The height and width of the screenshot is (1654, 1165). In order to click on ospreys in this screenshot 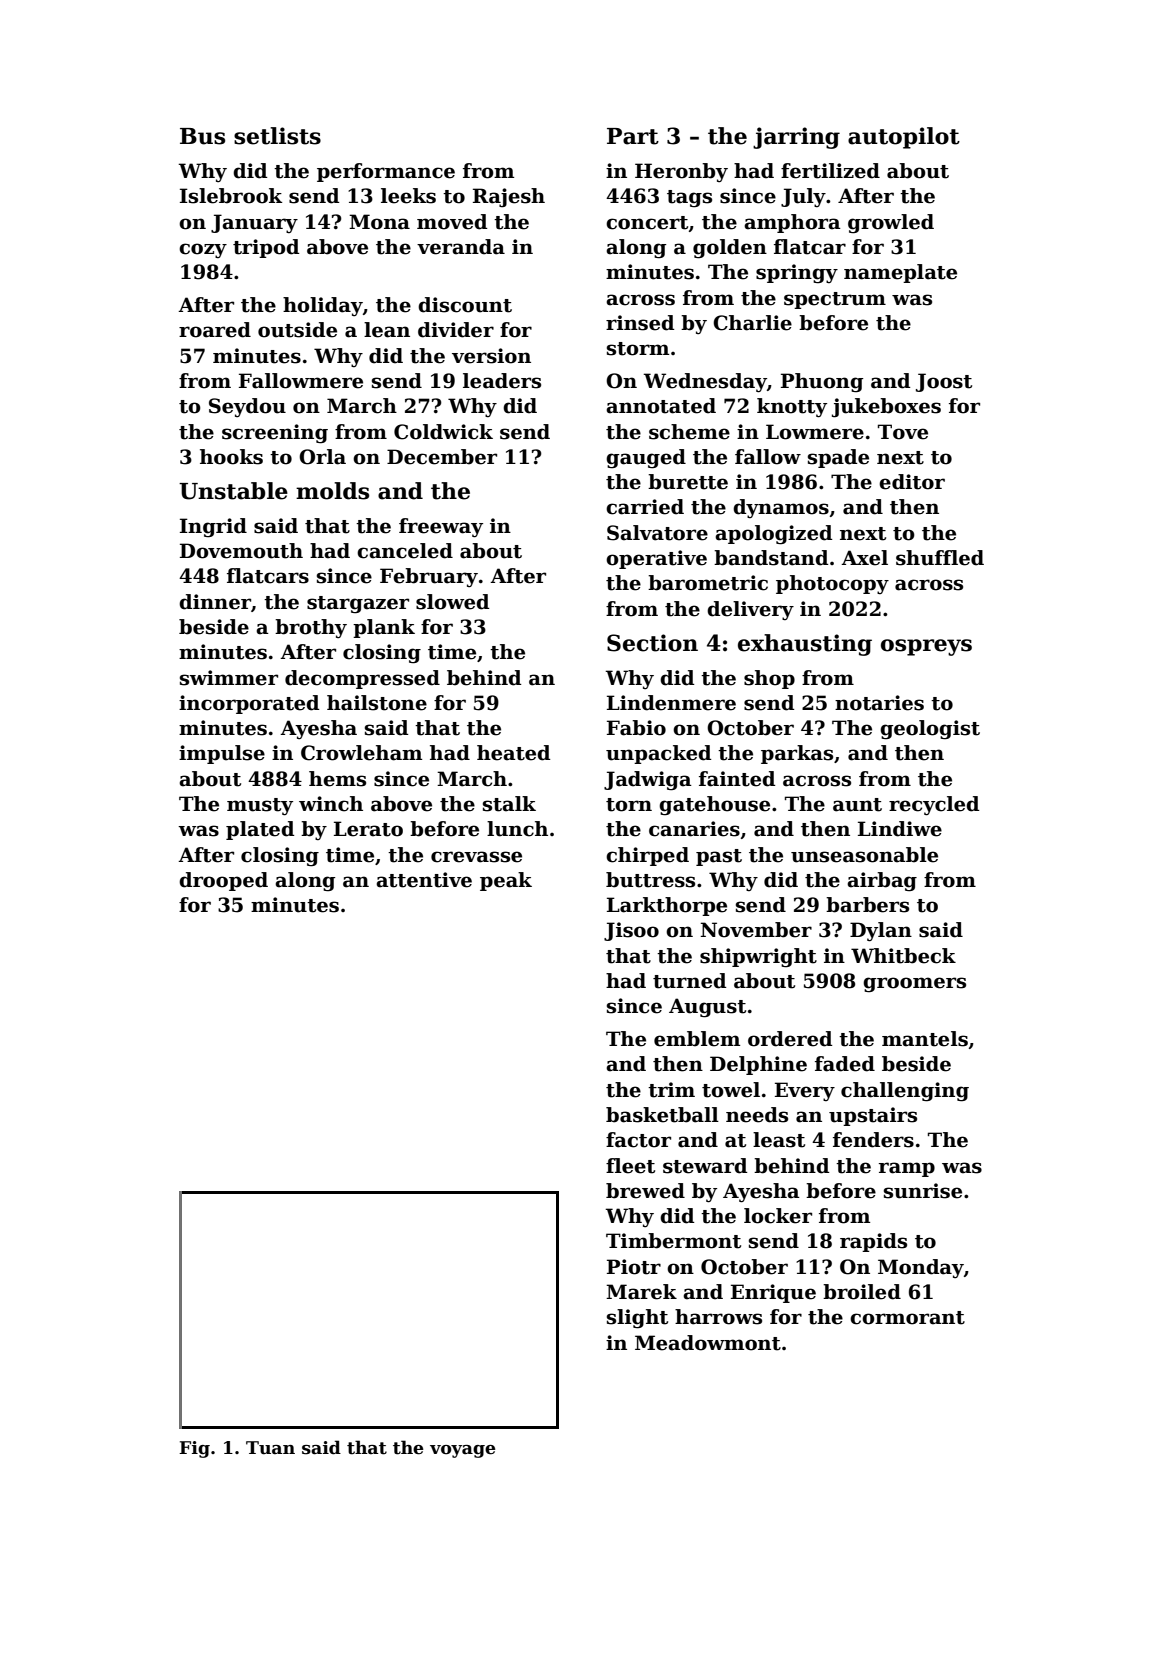, I will do `click(926, 647)`.
